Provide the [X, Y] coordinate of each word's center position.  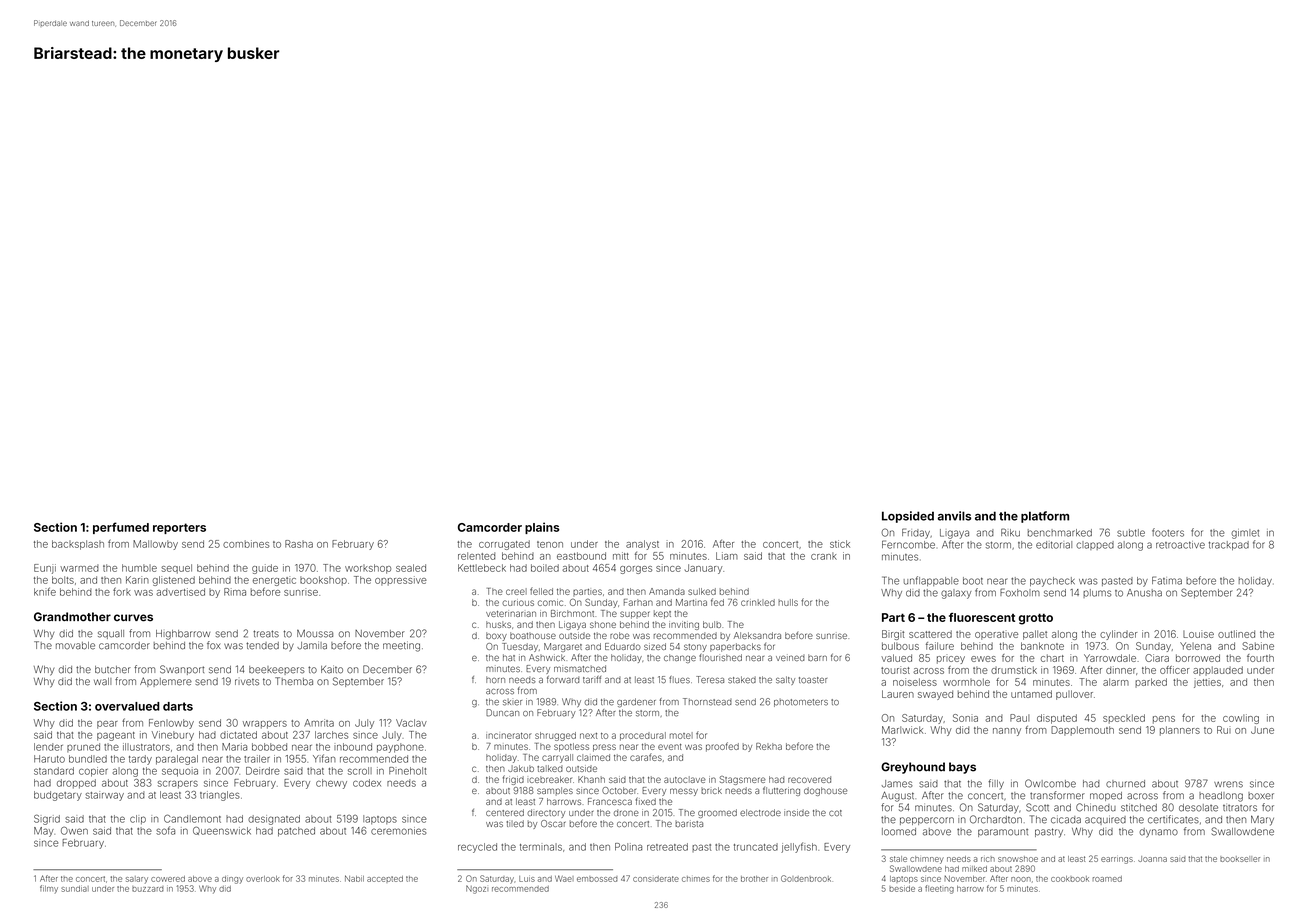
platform [1045, 517]
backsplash [78, 545]
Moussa [315, 633]
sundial [75, 889]
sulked [702, 591]
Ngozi [477, 889]
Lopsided [908, 517]
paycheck [1052, 582]
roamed [1107, 879]
